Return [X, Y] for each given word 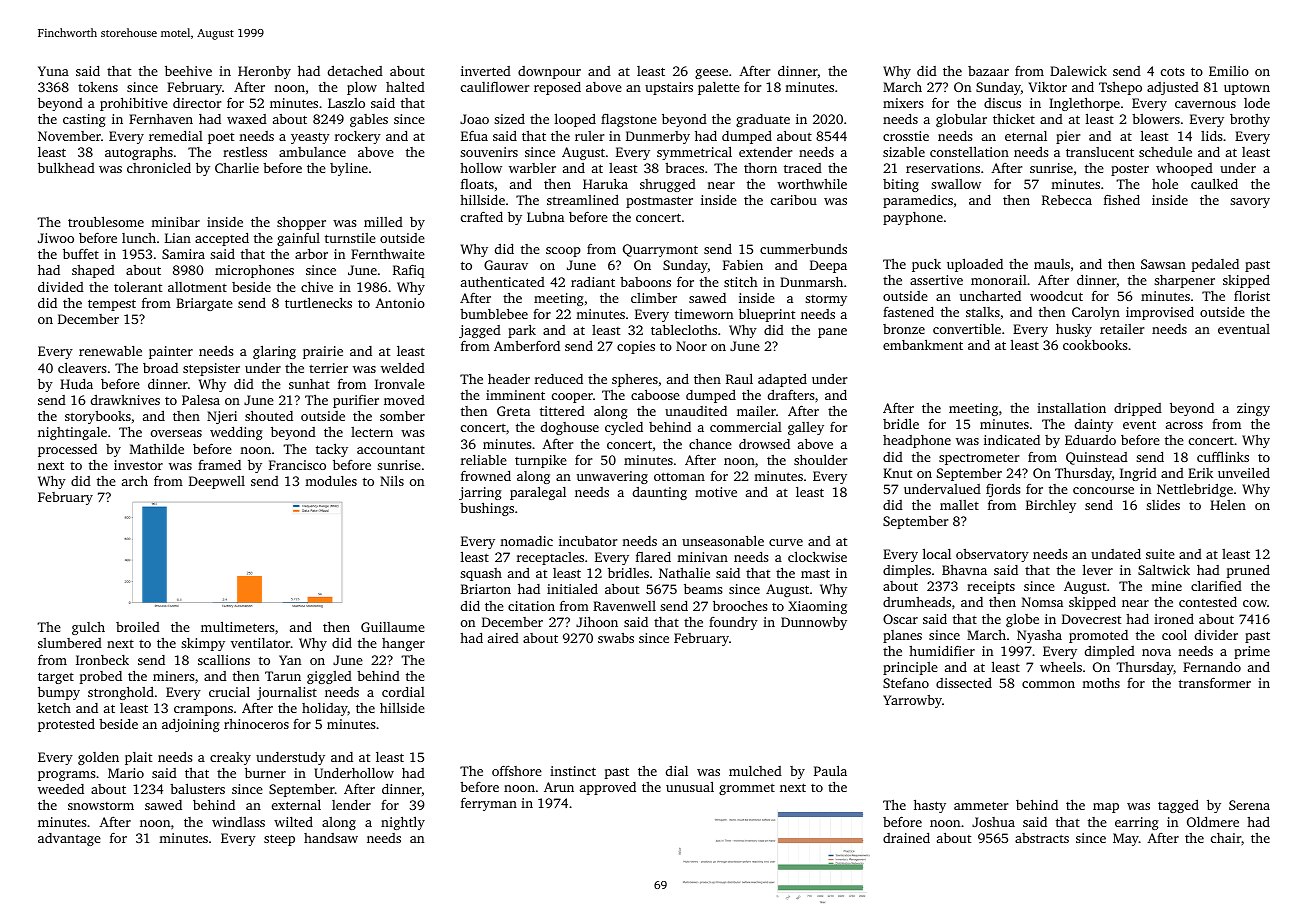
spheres [635, 380]
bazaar [988, 71]
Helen [1228, 505]
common [1048, 684]
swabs [616, 638]
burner [265, 772]
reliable [484, 460]
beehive [188, 70]
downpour [549, 72]
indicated [1012, 440]
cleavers [82, 367]
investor [138, 465]
